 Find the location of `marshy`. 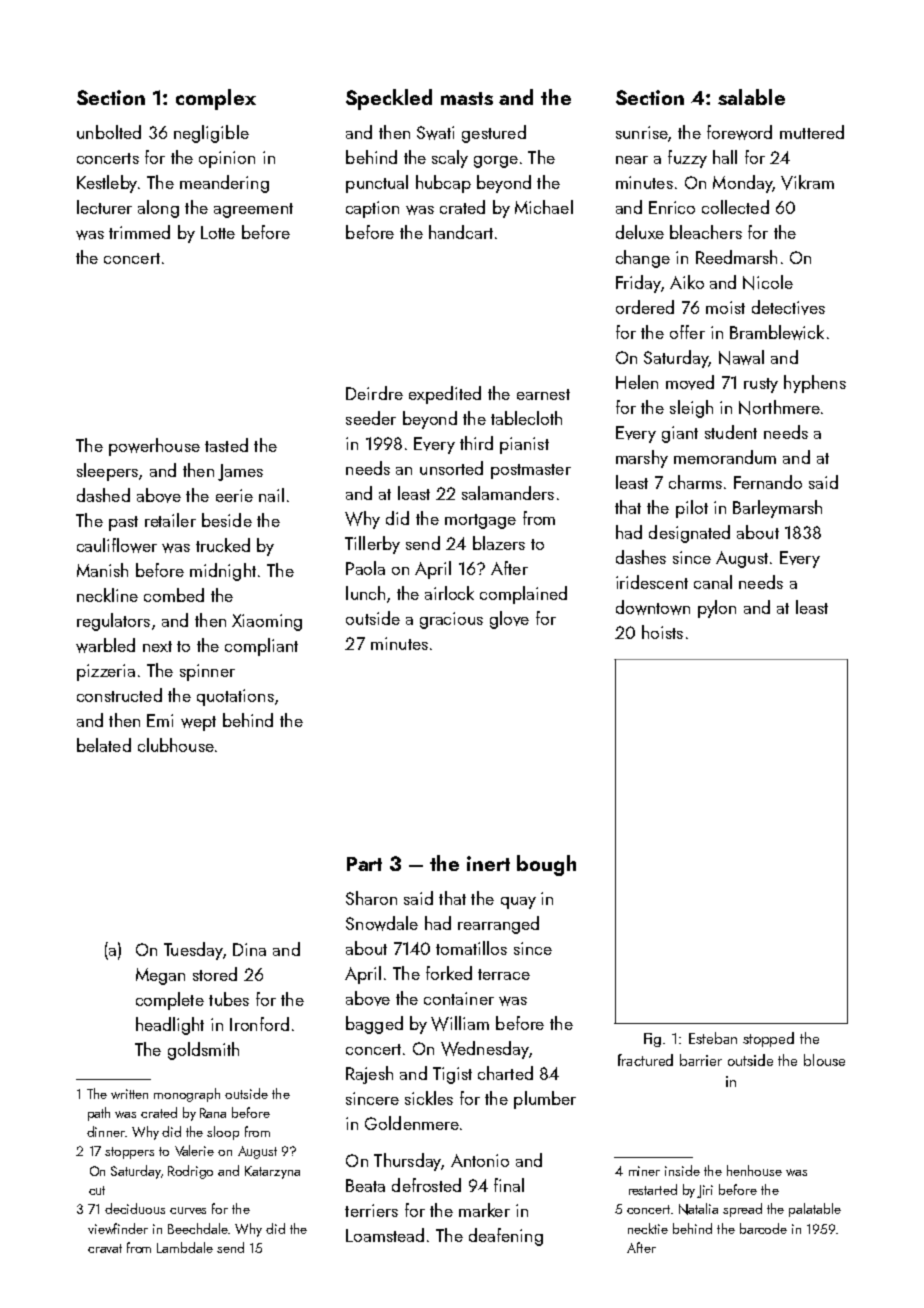

marshy is located at coordinates (642, 459).
